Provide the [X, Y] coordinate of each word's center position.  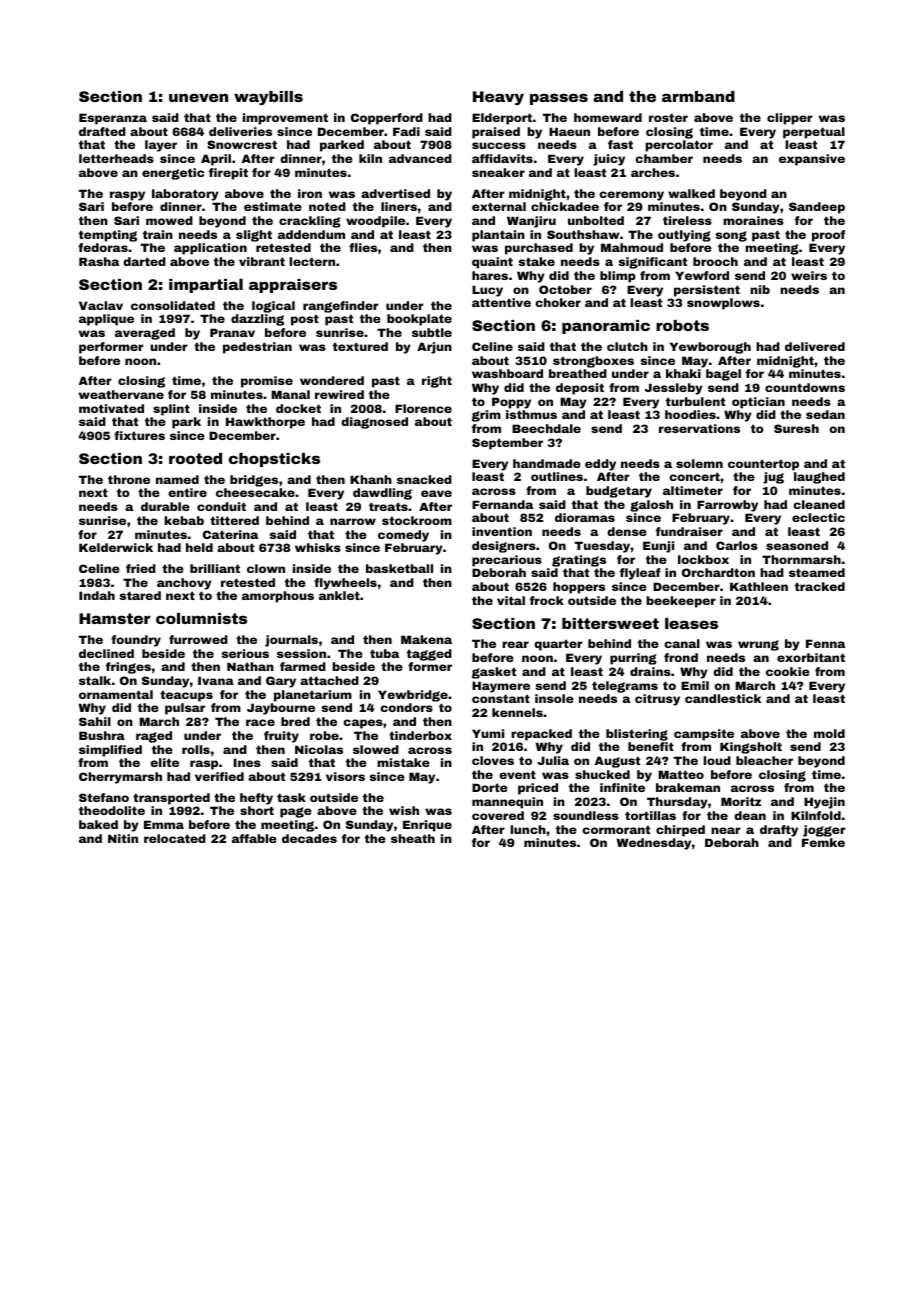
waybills [268, 98]
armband [698, 96]
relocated [175, 838]
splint [171, 410]
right [437, 382]
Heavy [498, 98]
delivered [815, 346]
